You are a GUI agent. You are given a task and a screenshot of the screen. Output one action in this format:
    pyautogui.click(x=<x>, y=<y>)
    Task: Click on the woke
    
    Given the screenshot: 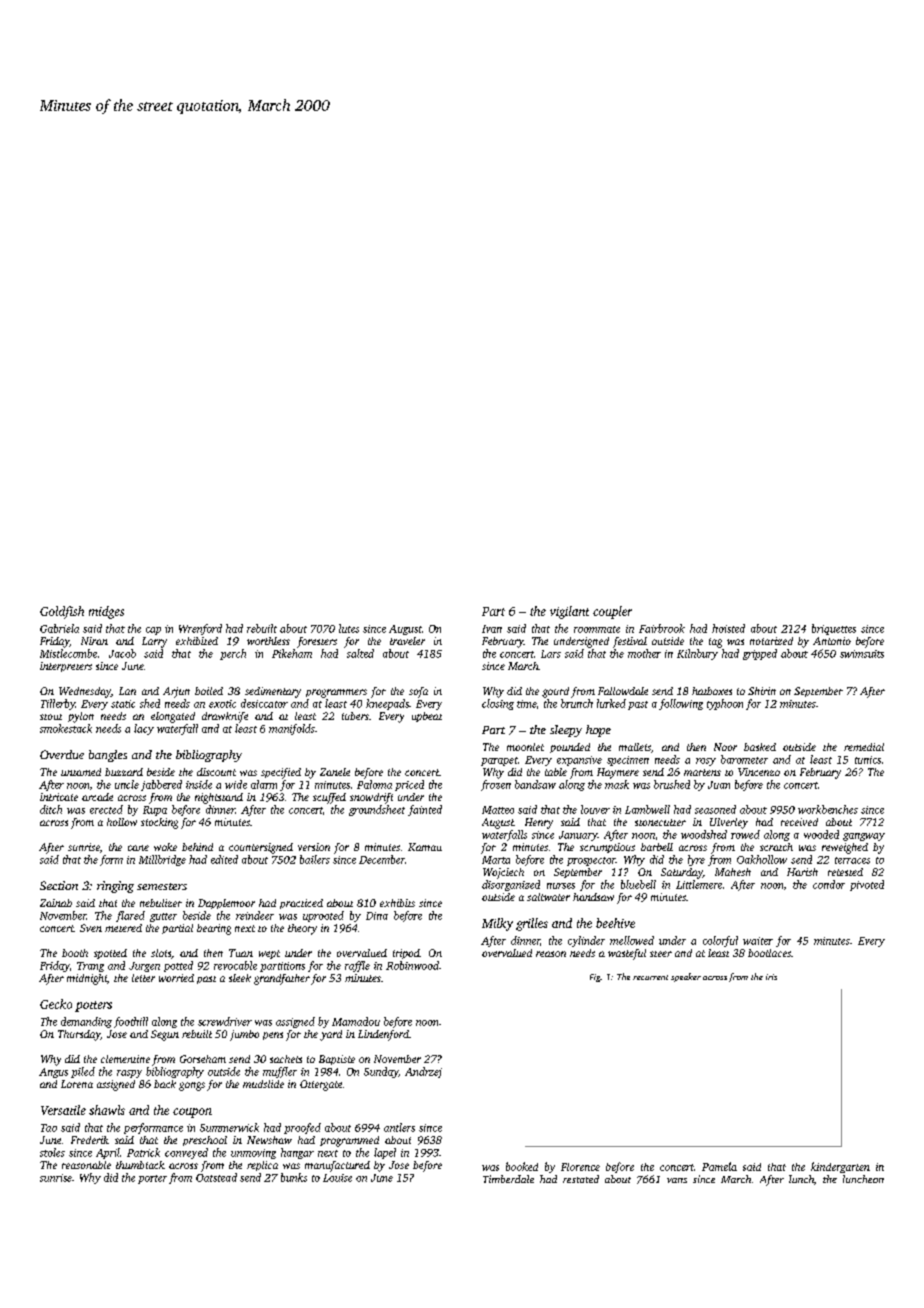 What is the action you would take?
    pyautogui.click(x=165, y=847)
